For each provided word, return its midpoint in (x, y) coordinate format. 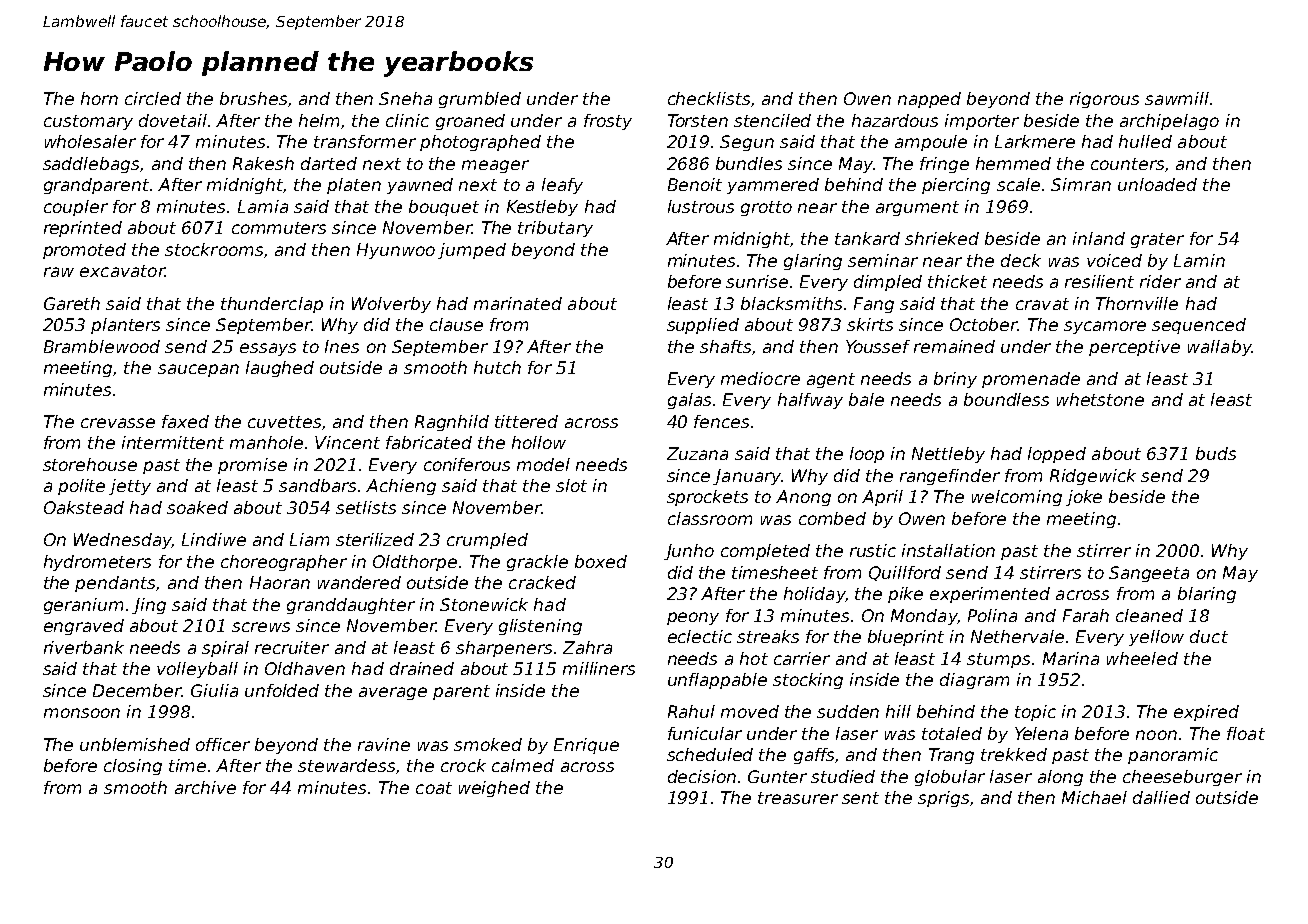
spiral (225, 649)
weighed (494, 789)
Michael (1094, 797)
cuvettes (284, 422)
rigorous (1104, 100)
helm (319, 120)
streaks (768, 636)
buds (1216, 453)
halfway (810, 401)
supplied (703, 326)
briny (955, 380)
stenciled (772, 120)
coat (434, 788)
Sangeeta (1149, 574)
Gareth (72, 303)
